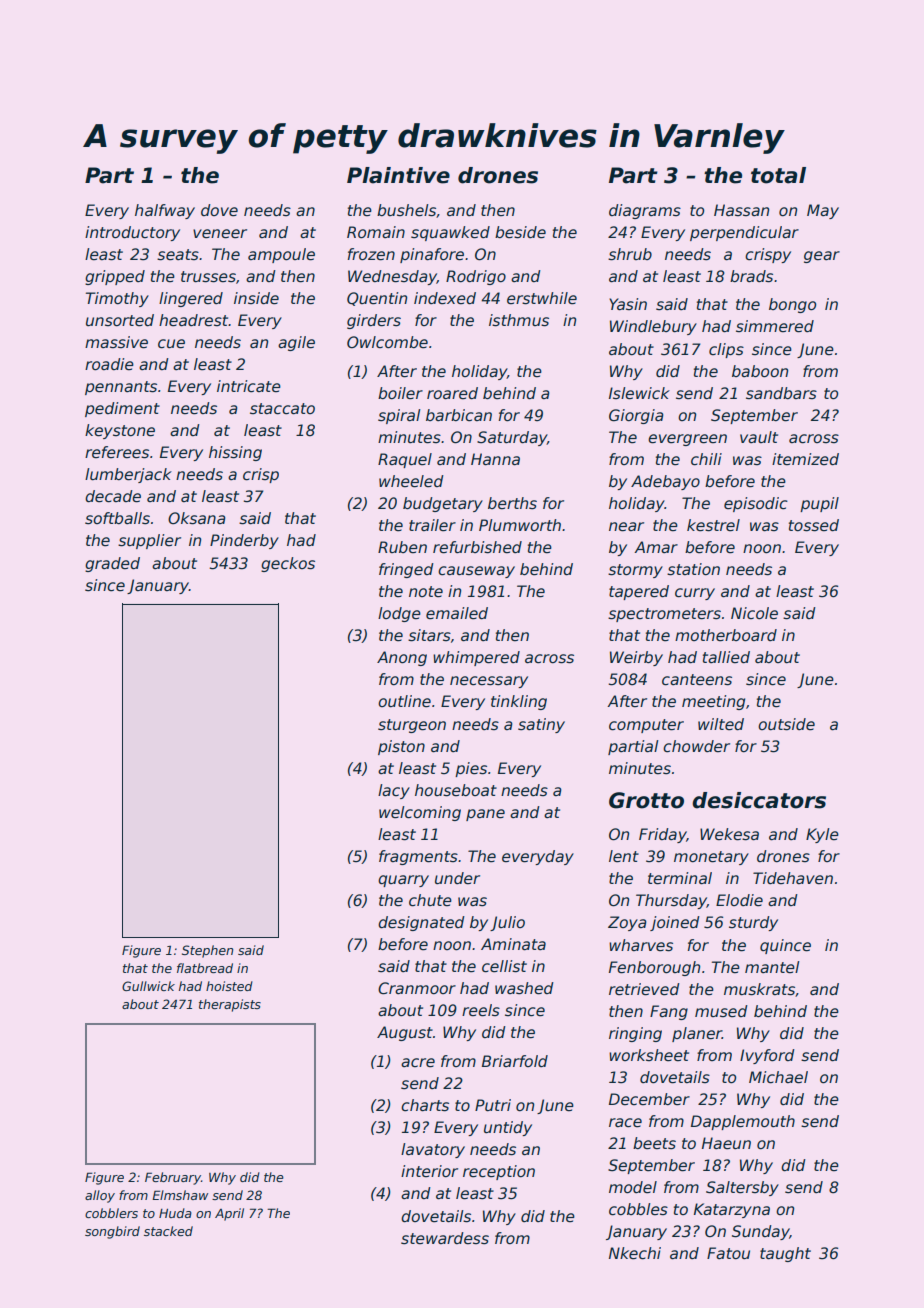 The width and height of the screenshot is (924, 1308). I want to click on monetary, so click(711, 858).
